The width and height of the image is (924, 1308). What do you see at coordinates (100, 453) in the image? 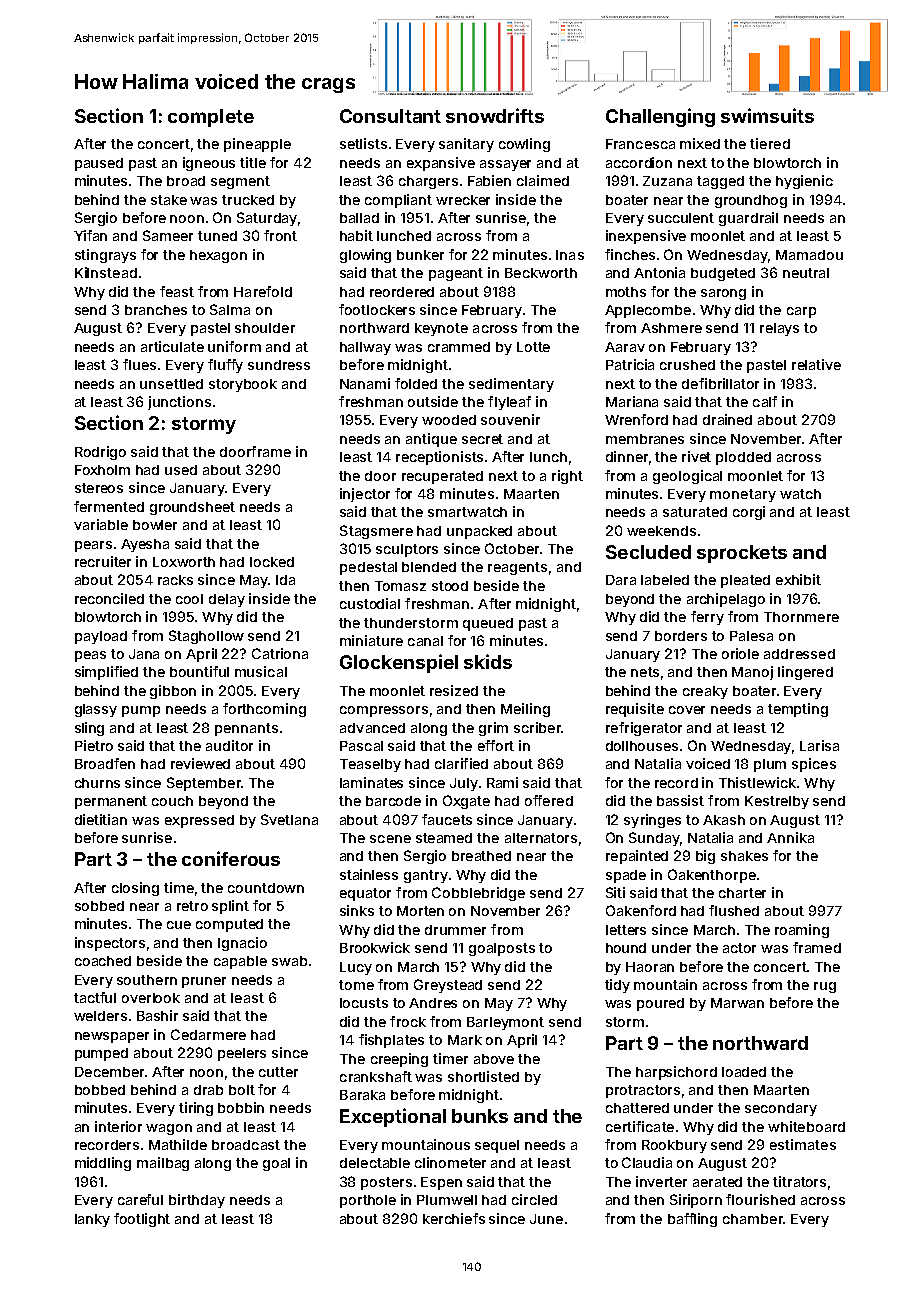
I see `Rodrigo` at bounding box center [100, 453].
